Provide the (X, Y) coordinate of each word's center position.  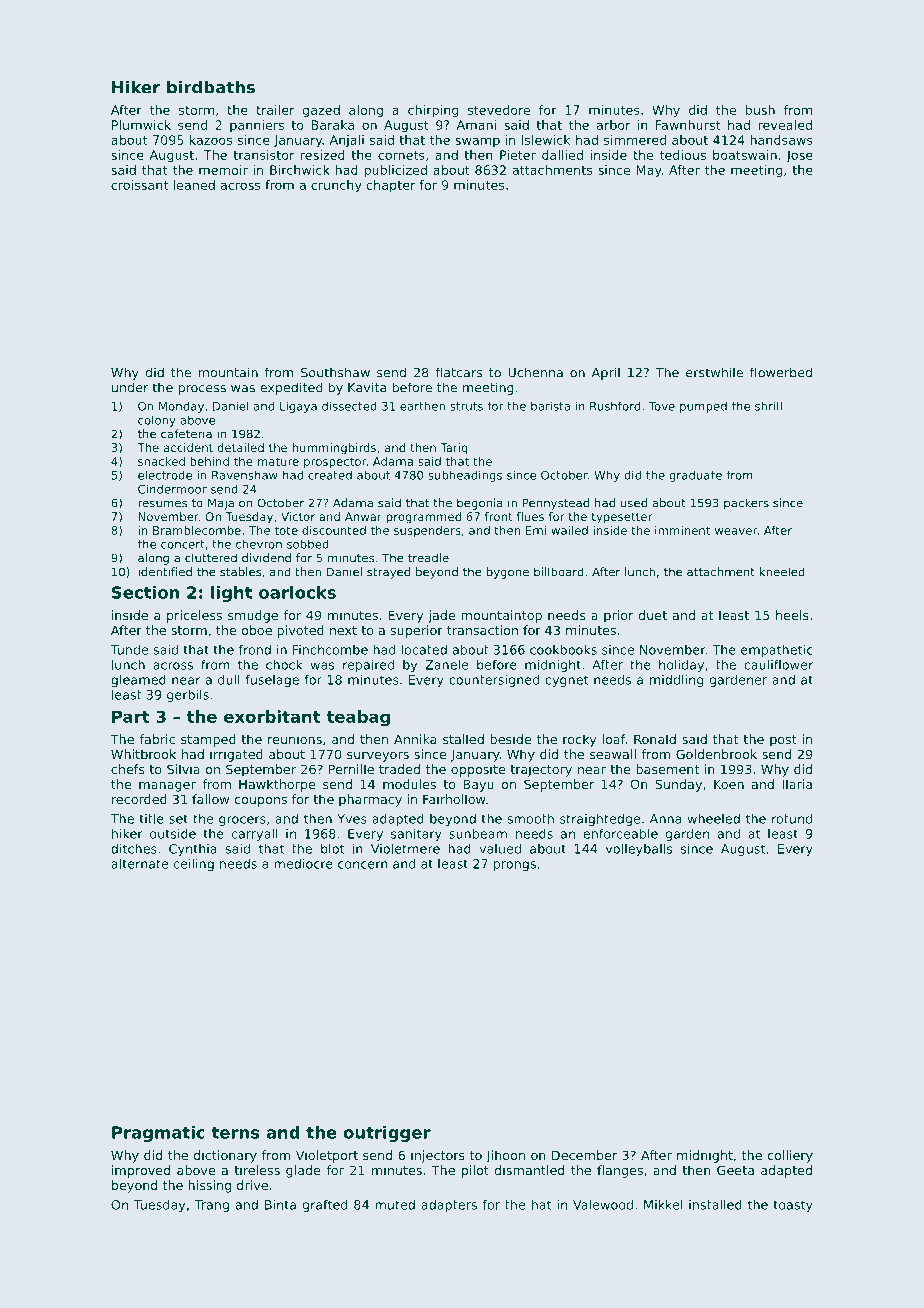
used (633, 503)
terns (235, 1133)
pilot (475, 1171)
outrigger (387, 1134)
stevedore (499, 110)
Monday (181, 407)
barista (550, 406)
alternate (139, 864)
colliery (790, 1156)
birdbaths (211, 87)
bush (760, 110)
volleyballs (639, 850)
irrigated (236, 755)
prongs (515, 866)
